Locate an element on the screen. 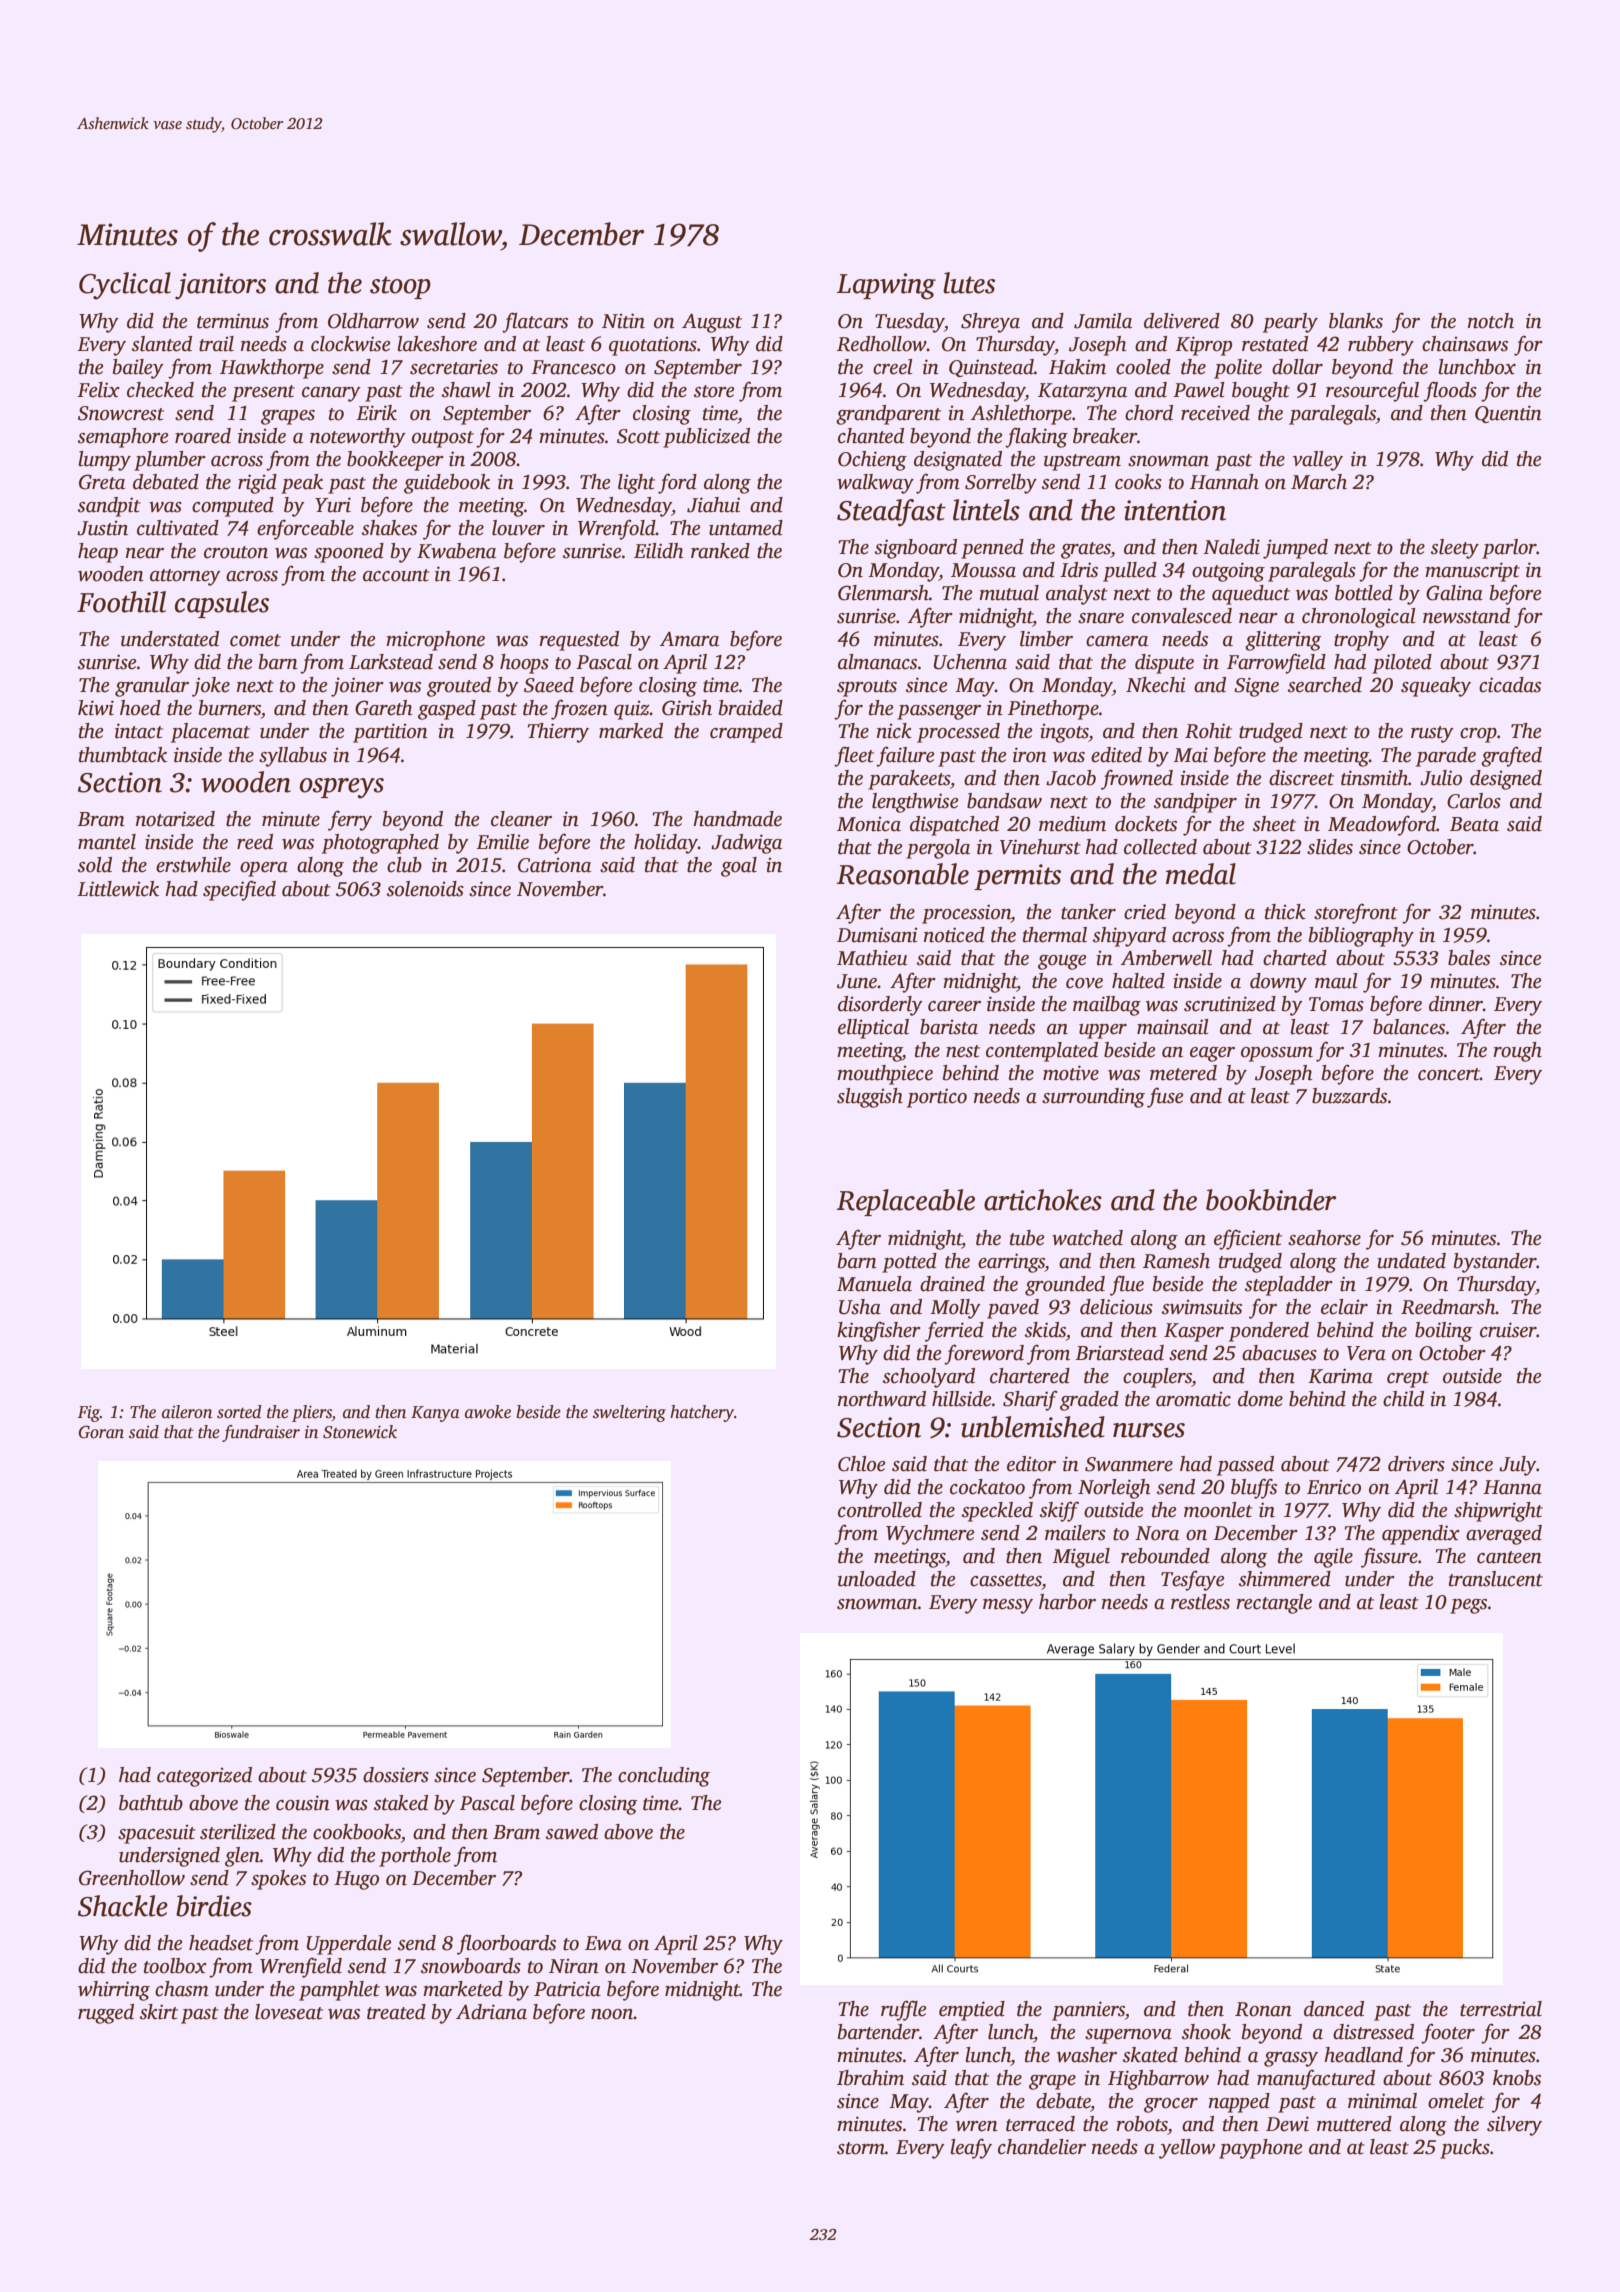  cried is located at coordinates (1145, 912).
